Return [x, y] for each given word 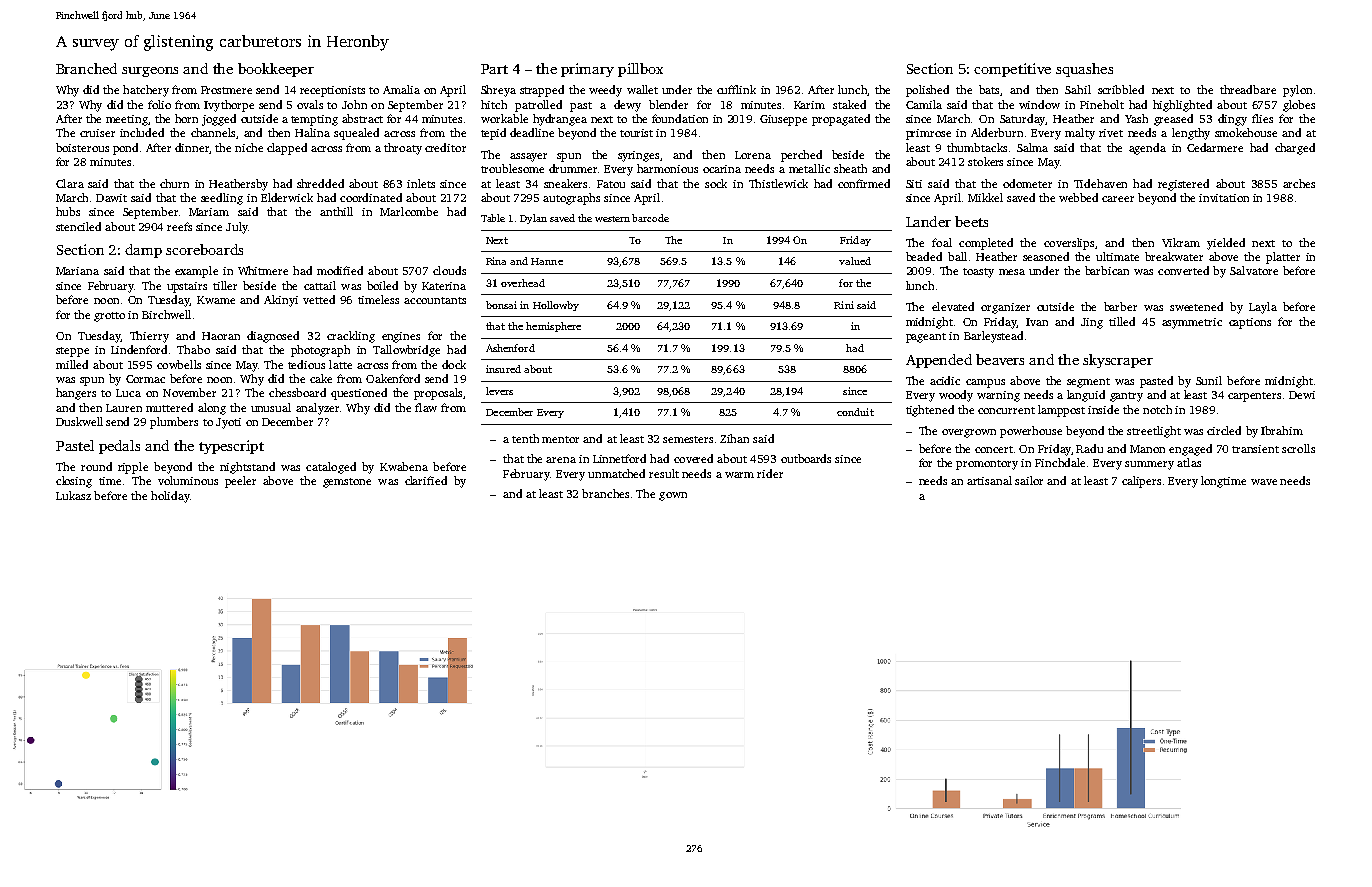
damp [143, 251]
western [612, 219]
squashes [1084, 70]
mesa [1012, 272]
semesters [688, 439]
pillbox [640, 70]
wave [1264, 482]
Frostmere [226, 90]
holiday [170, 497]
